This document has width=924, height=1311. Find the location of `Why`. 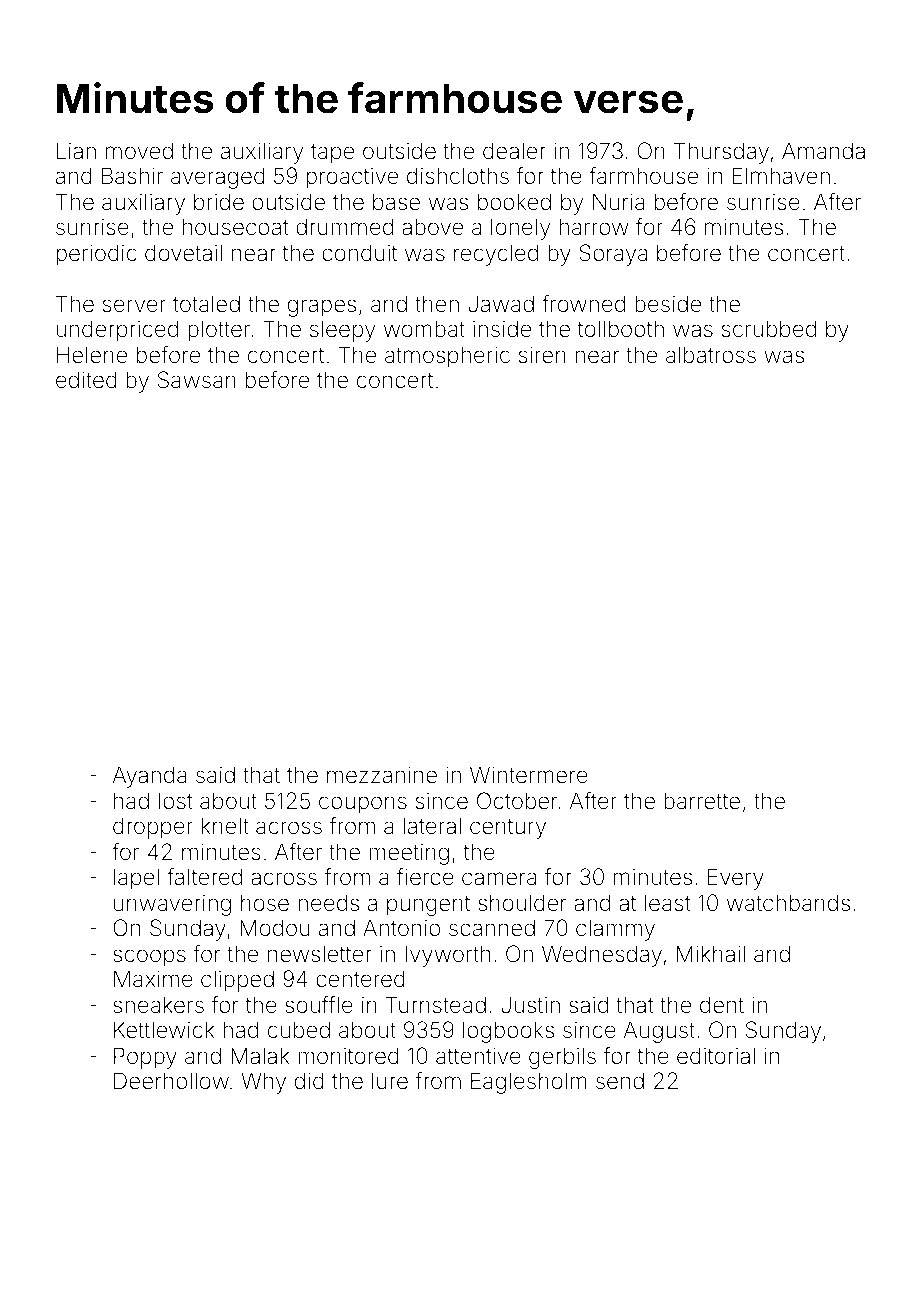

Why is located at coordinates (263, 1083).
